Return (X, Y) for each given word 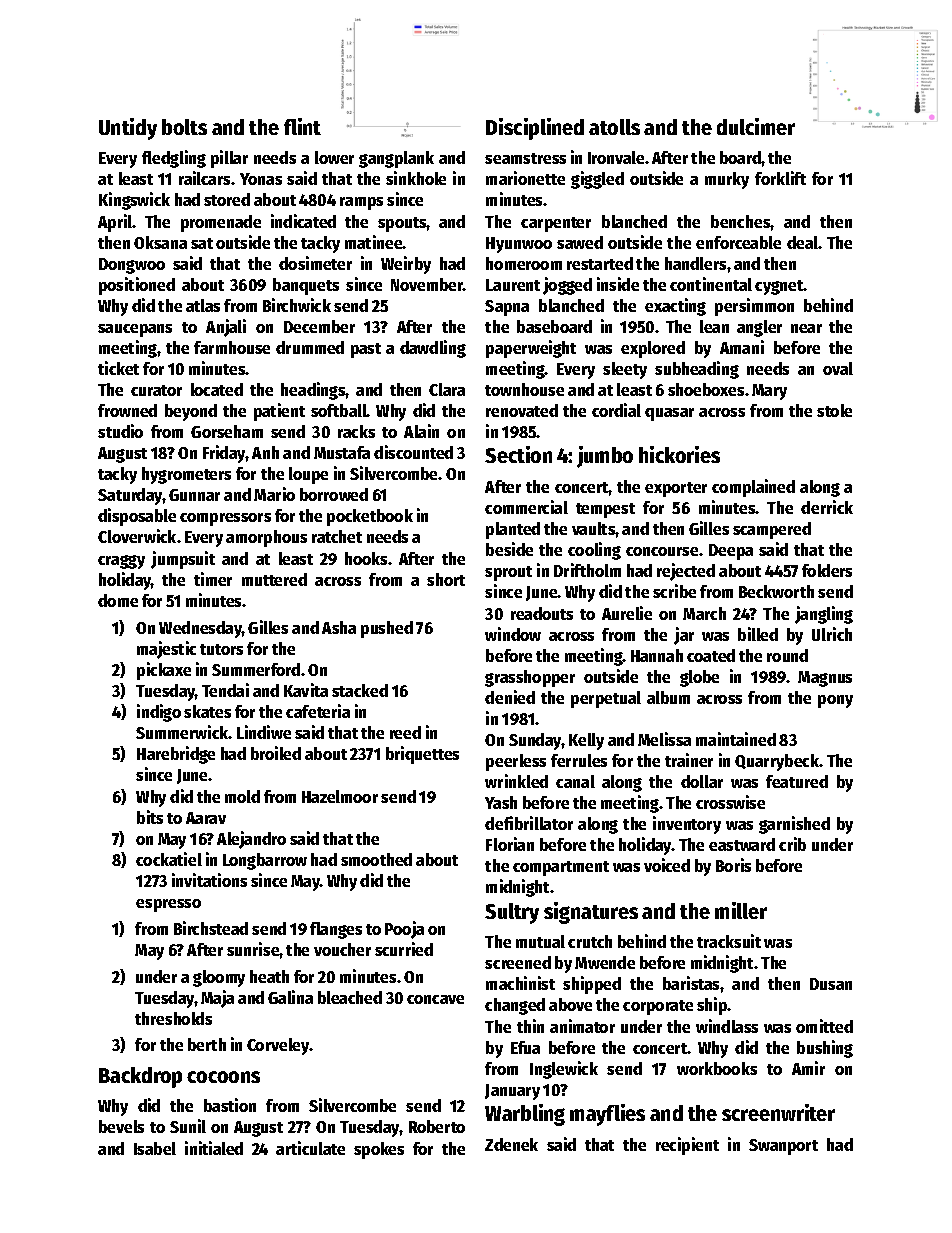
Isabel (155, 1148)
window (513, 634)
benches (741, 221)
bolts (184, 127)
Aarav (206, 818)
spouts (402, 224)
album (668, 697)
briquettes (422, 755)
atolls (614, 127)
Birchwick (297, 305)
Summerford (256, 669)
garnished (794, 825)
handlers (695, 263)
